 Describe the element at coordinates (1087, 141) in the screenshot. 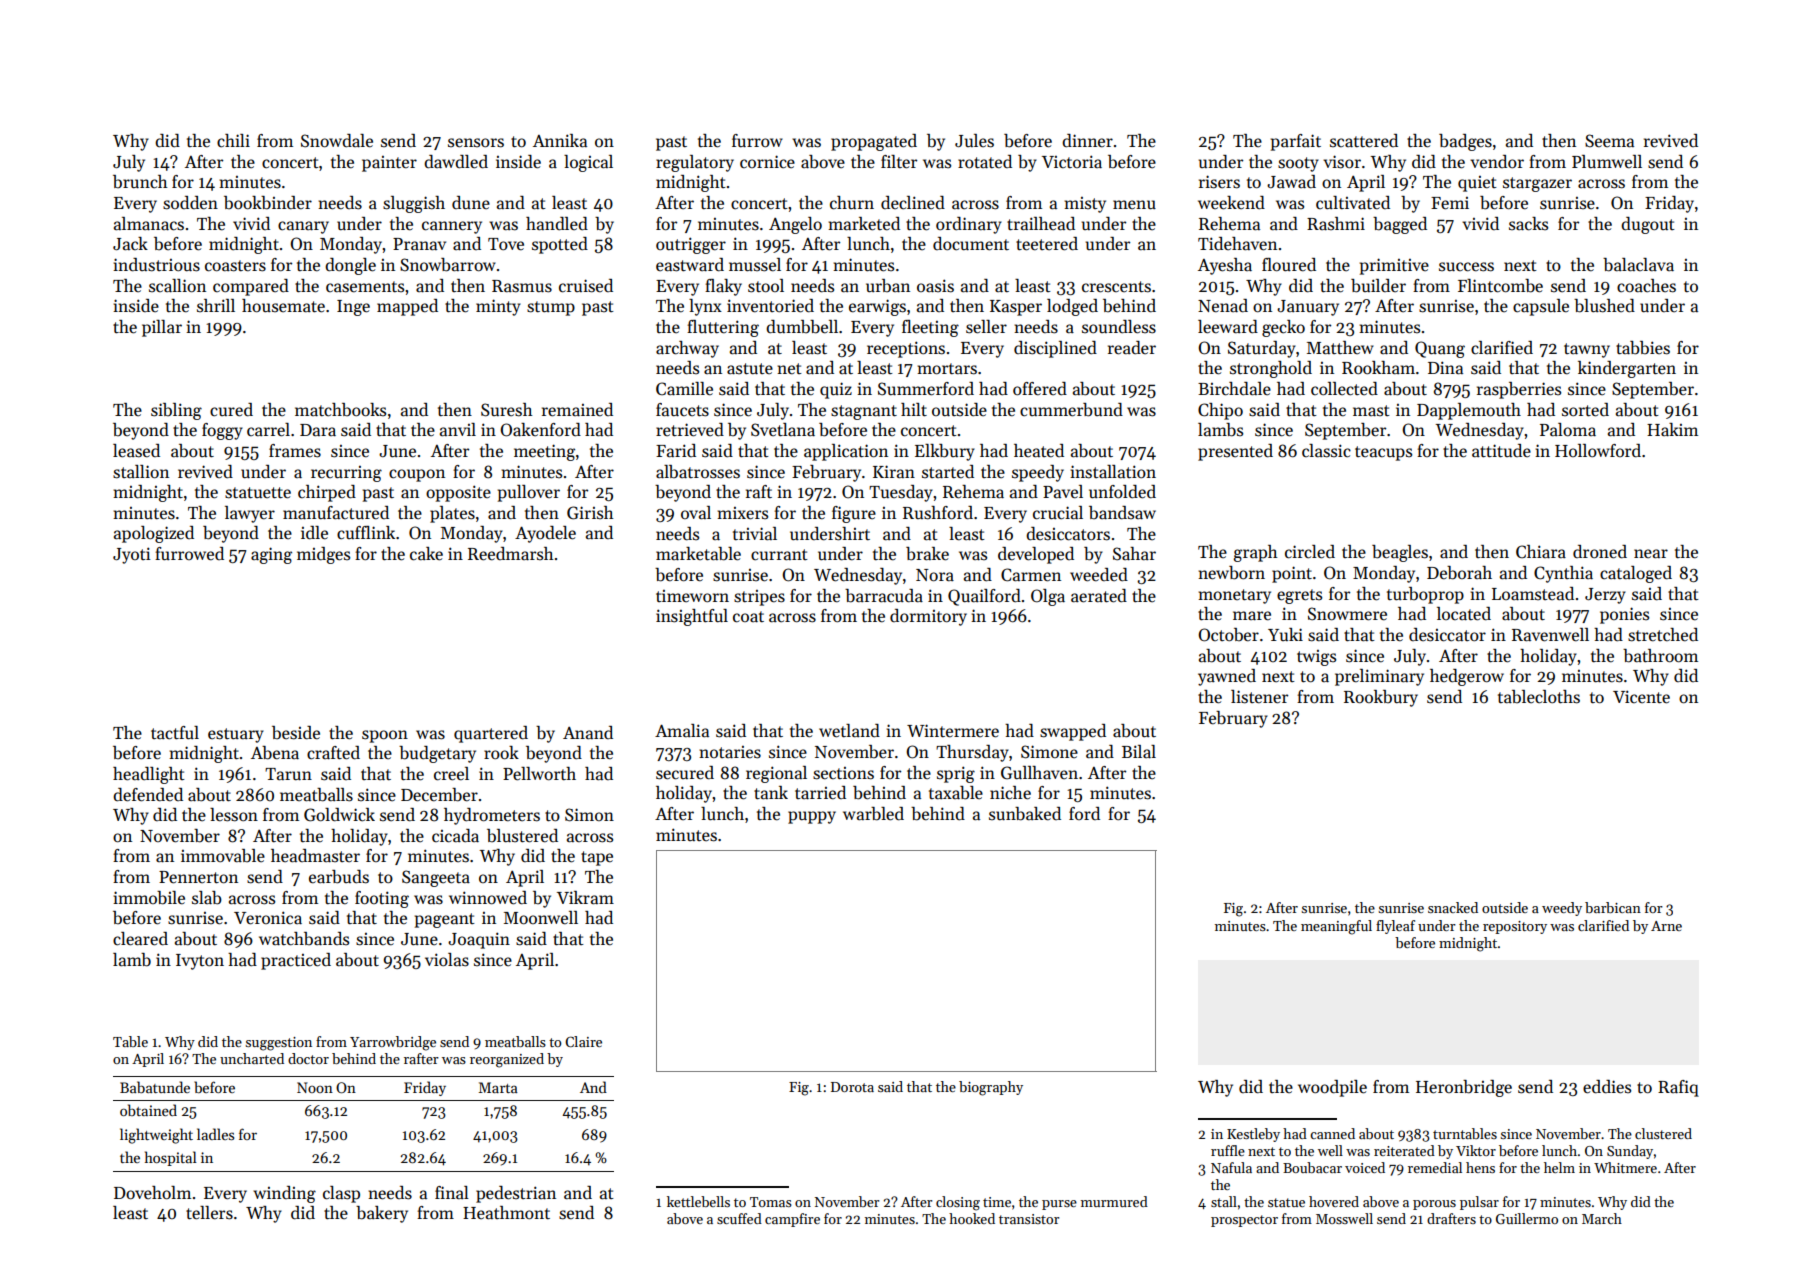

I see `dinner` at that location.
